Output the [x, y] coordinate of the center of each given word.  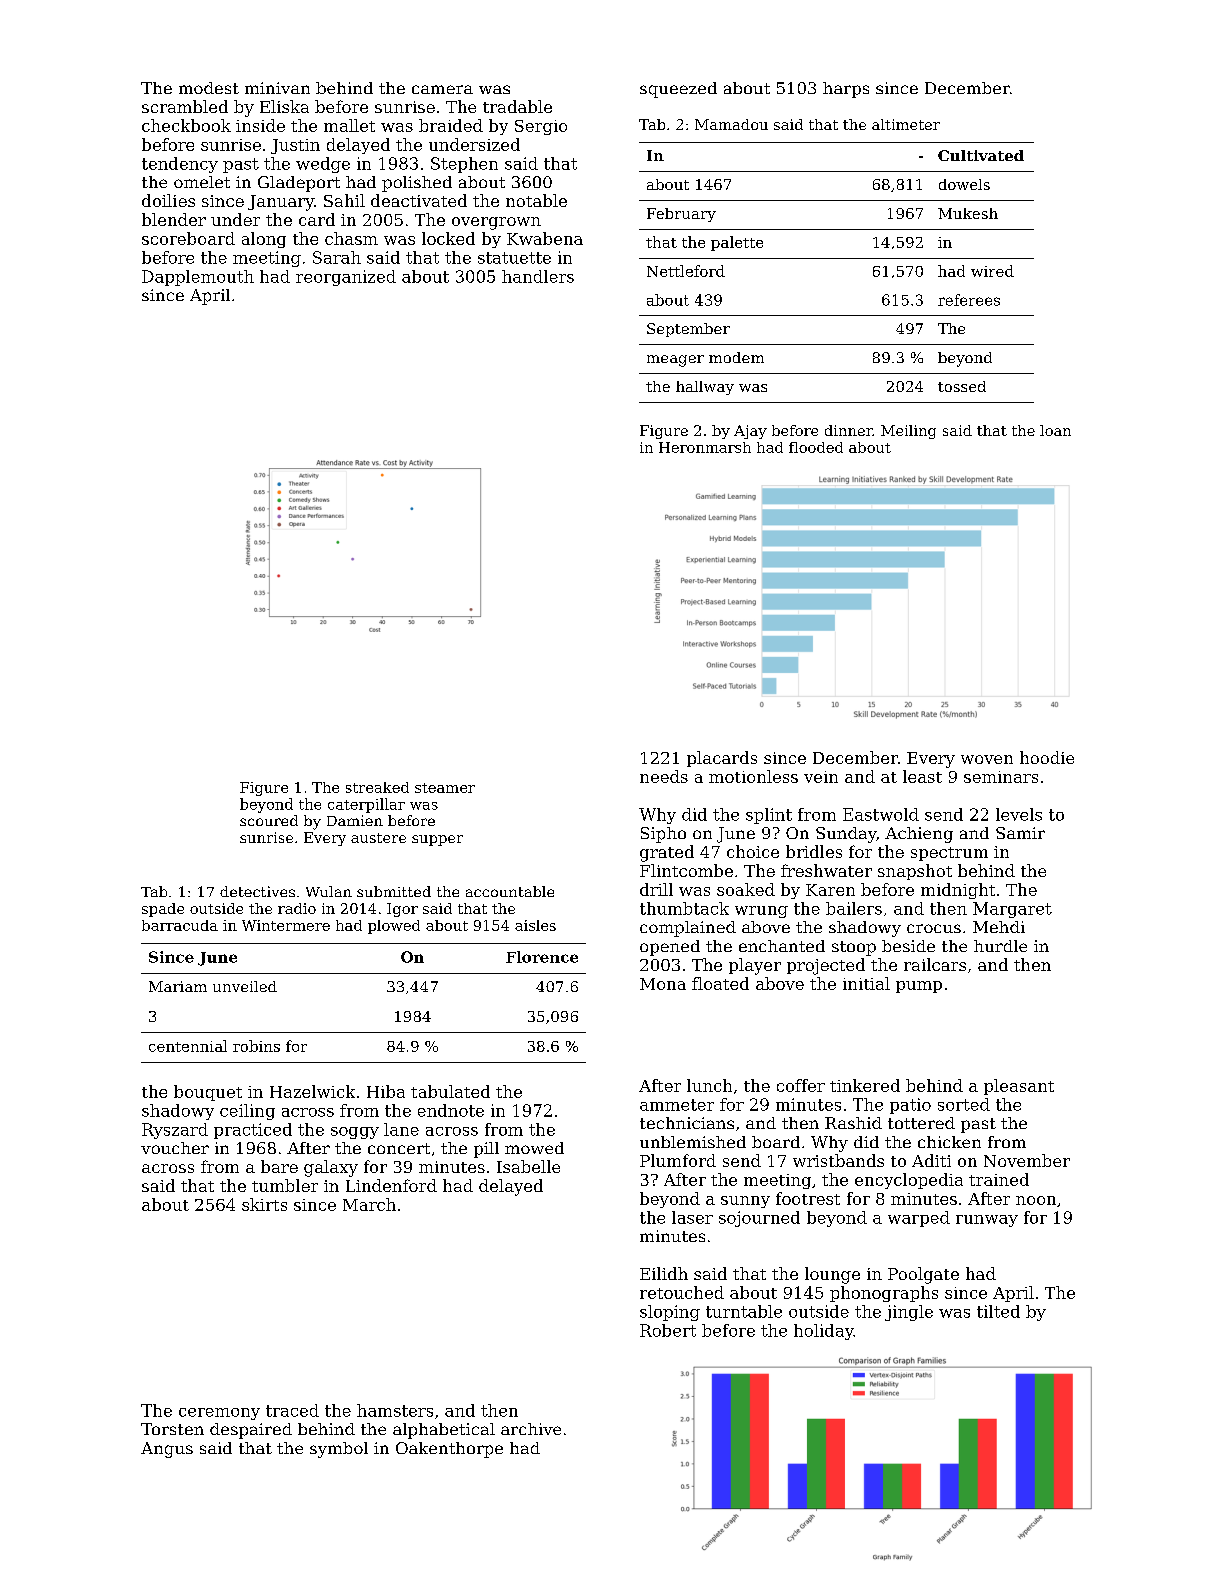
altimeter [906, 124]
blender [174, 219]
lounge [832, 1275]
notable [536, 200]
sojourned [759, 1219]
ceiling [247, 1112]
